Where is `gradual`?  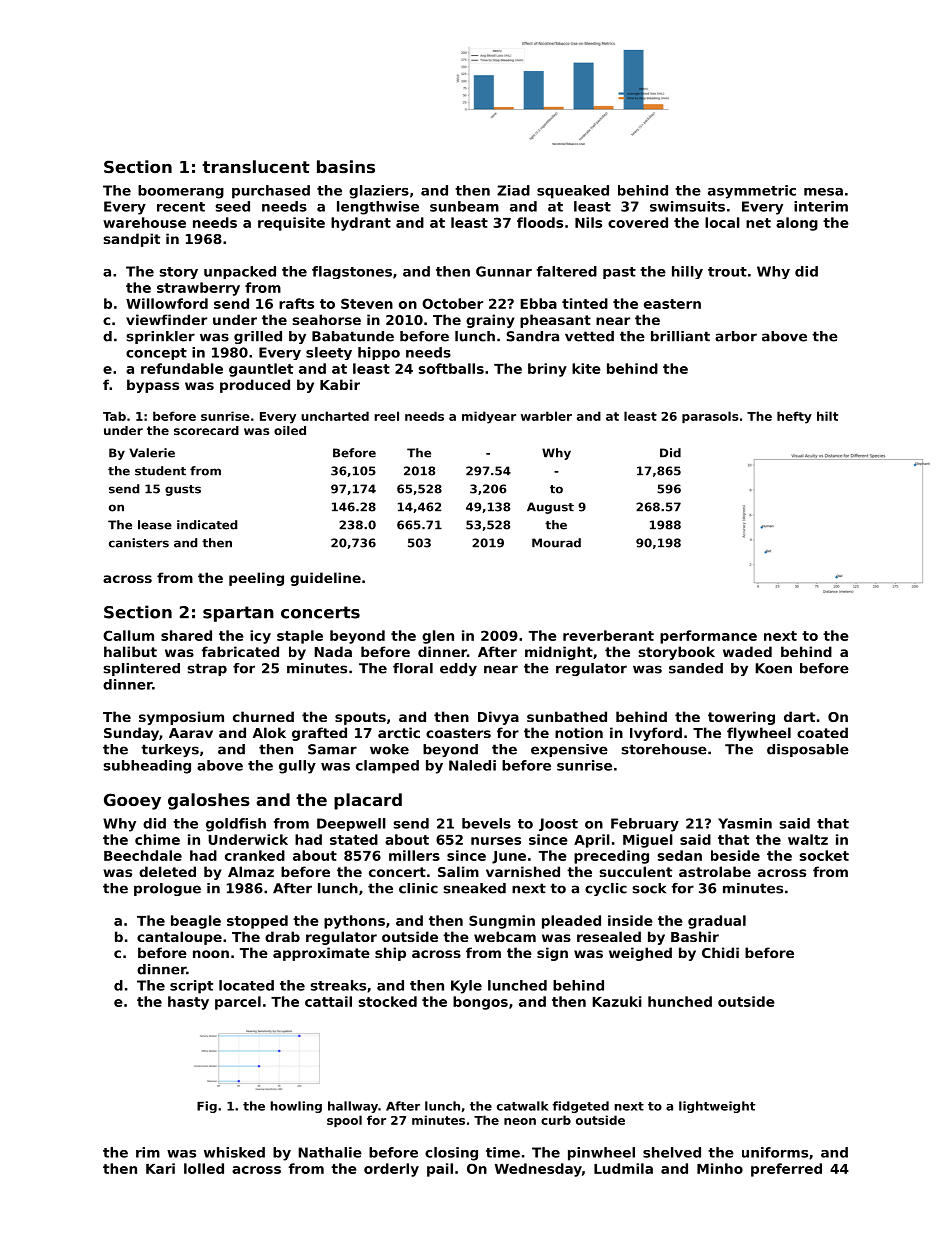
gradual is located at coordinates (717, 922).
